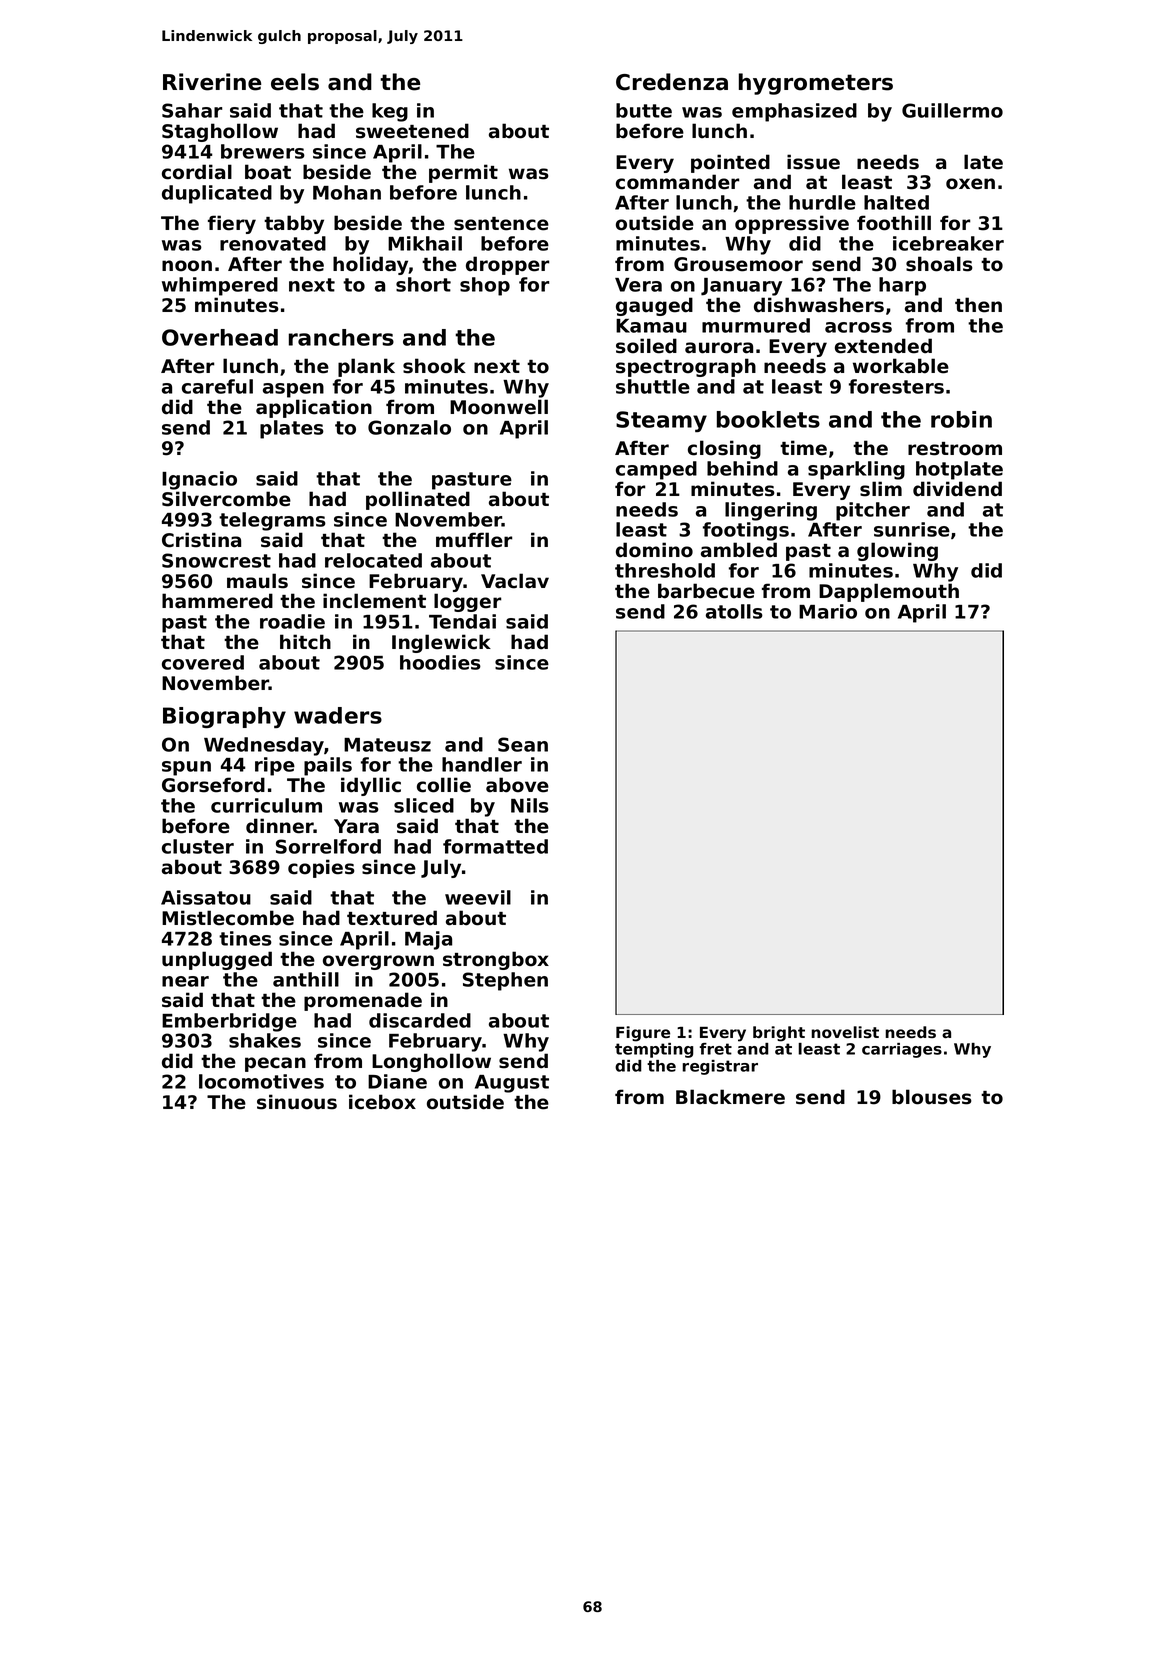 This document has width=1165, height=1654. Describe the element at coordinates (889, 592) in the document. I see `Dapplemouth` at that location.
